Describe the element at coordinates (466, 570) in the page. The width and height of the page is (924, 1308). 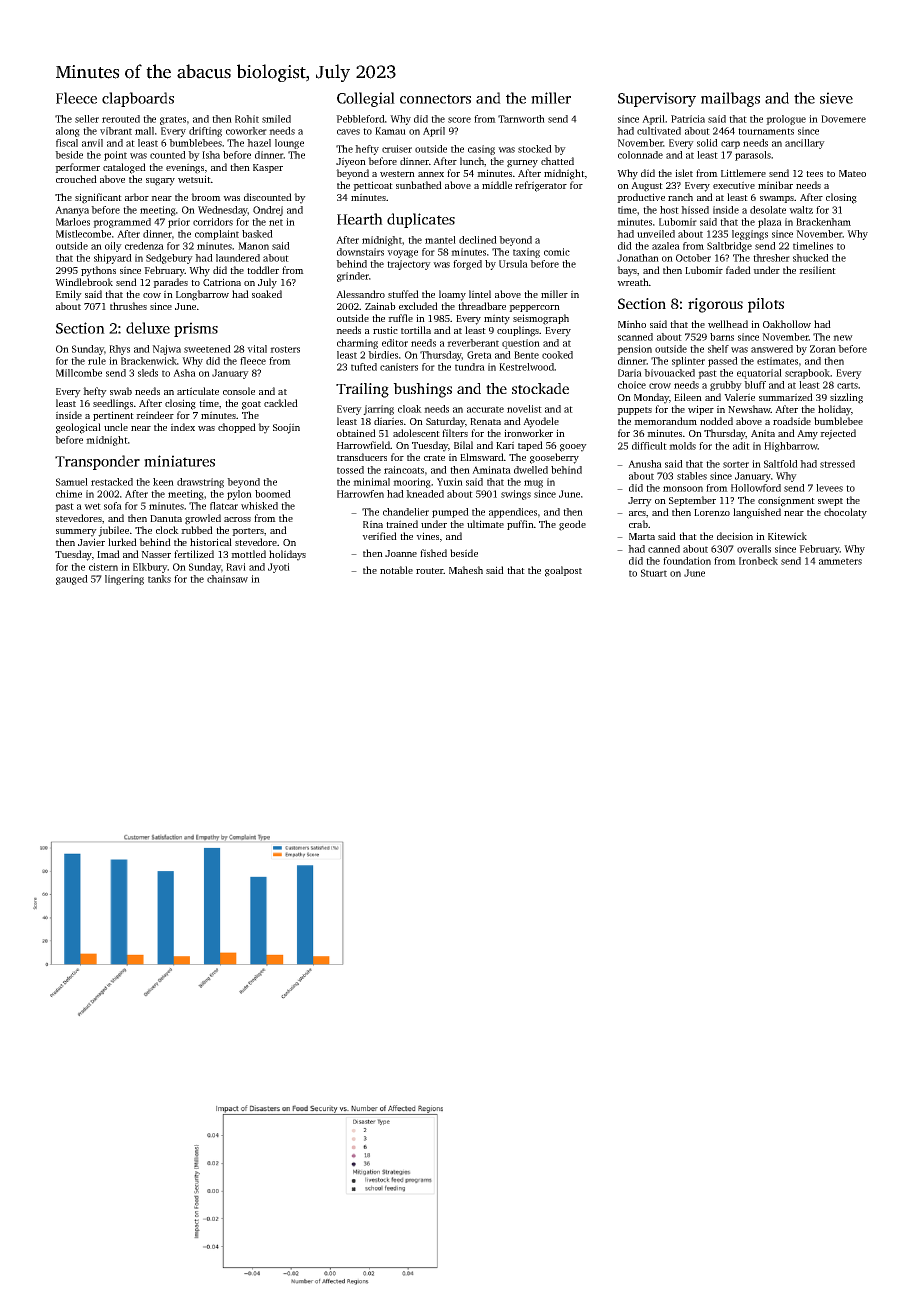
I see `Mahesh` at that location.
